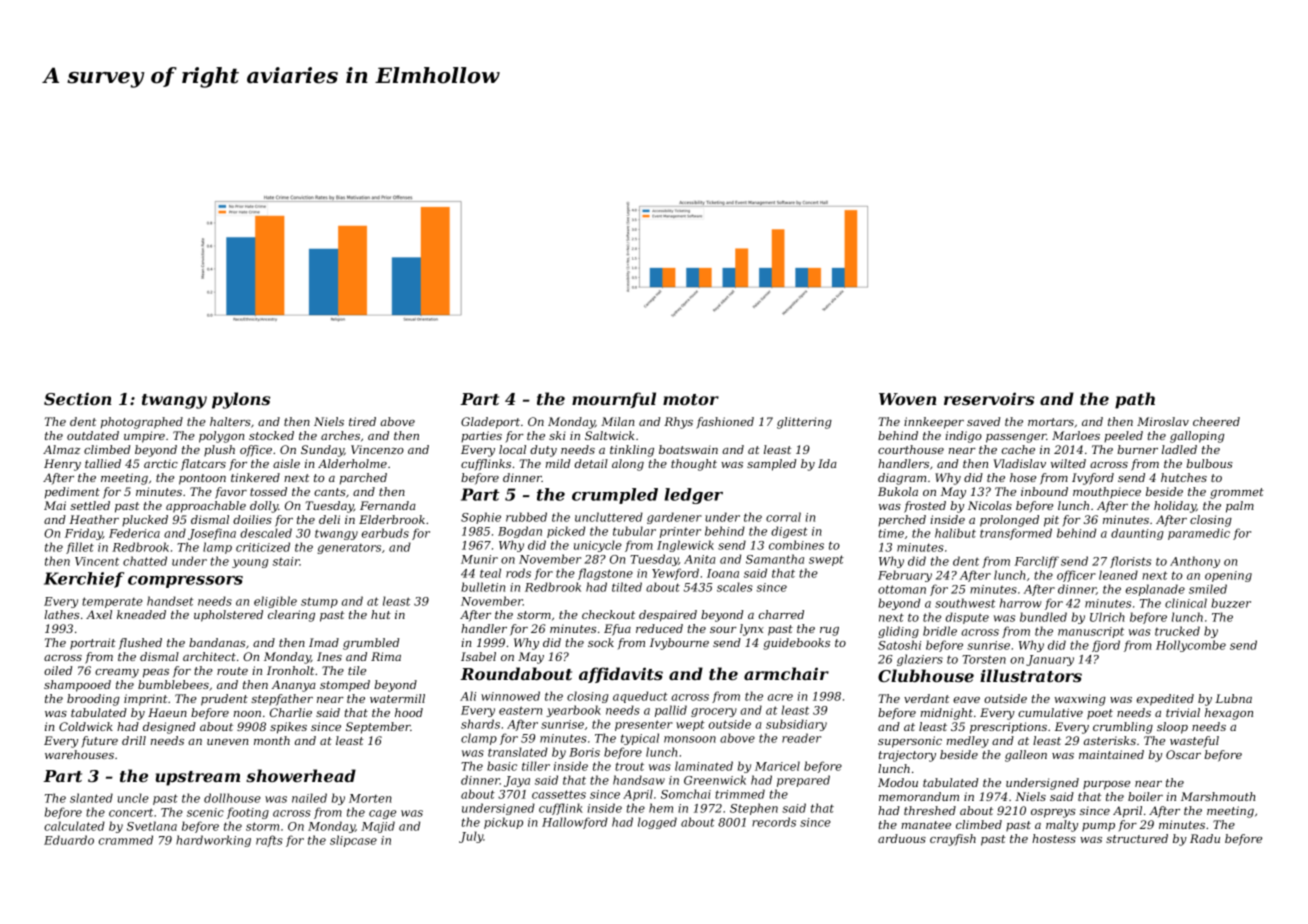  I want to click on Fernanda, so click(388, 505).
